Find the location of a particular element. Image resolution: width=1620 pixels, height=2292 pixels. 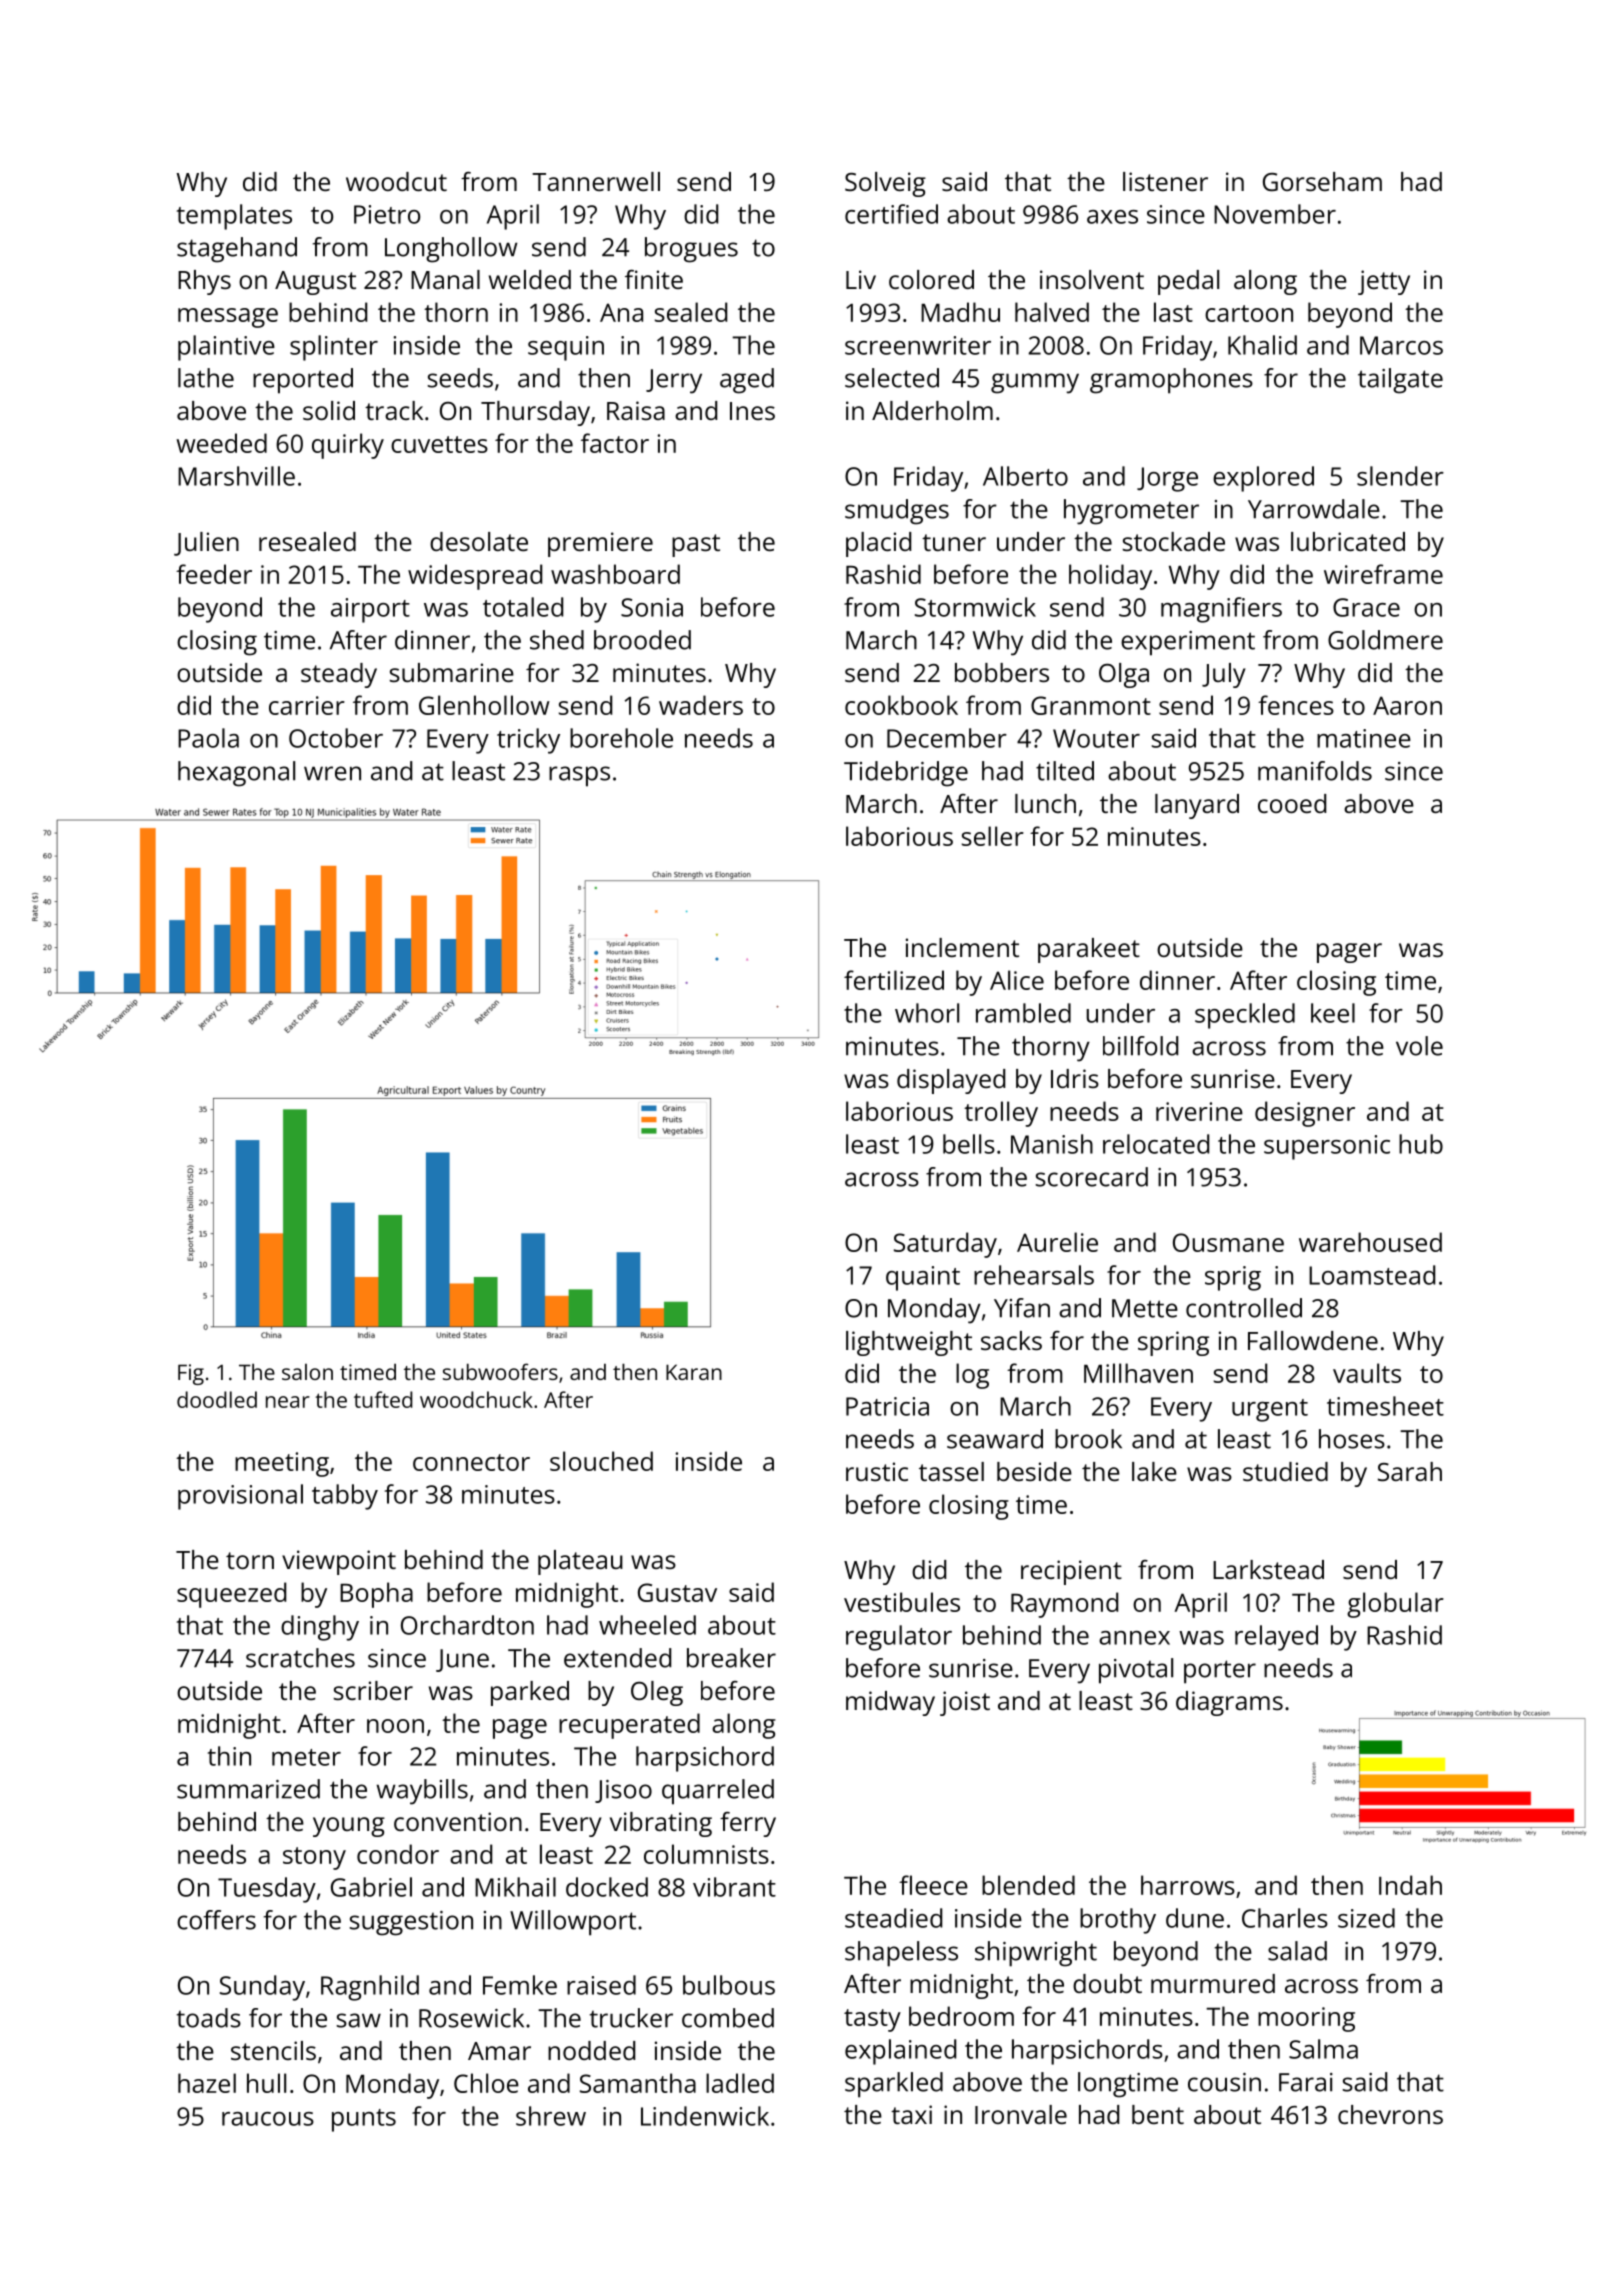

Gorseham is located at coordinates (1322, 181).
